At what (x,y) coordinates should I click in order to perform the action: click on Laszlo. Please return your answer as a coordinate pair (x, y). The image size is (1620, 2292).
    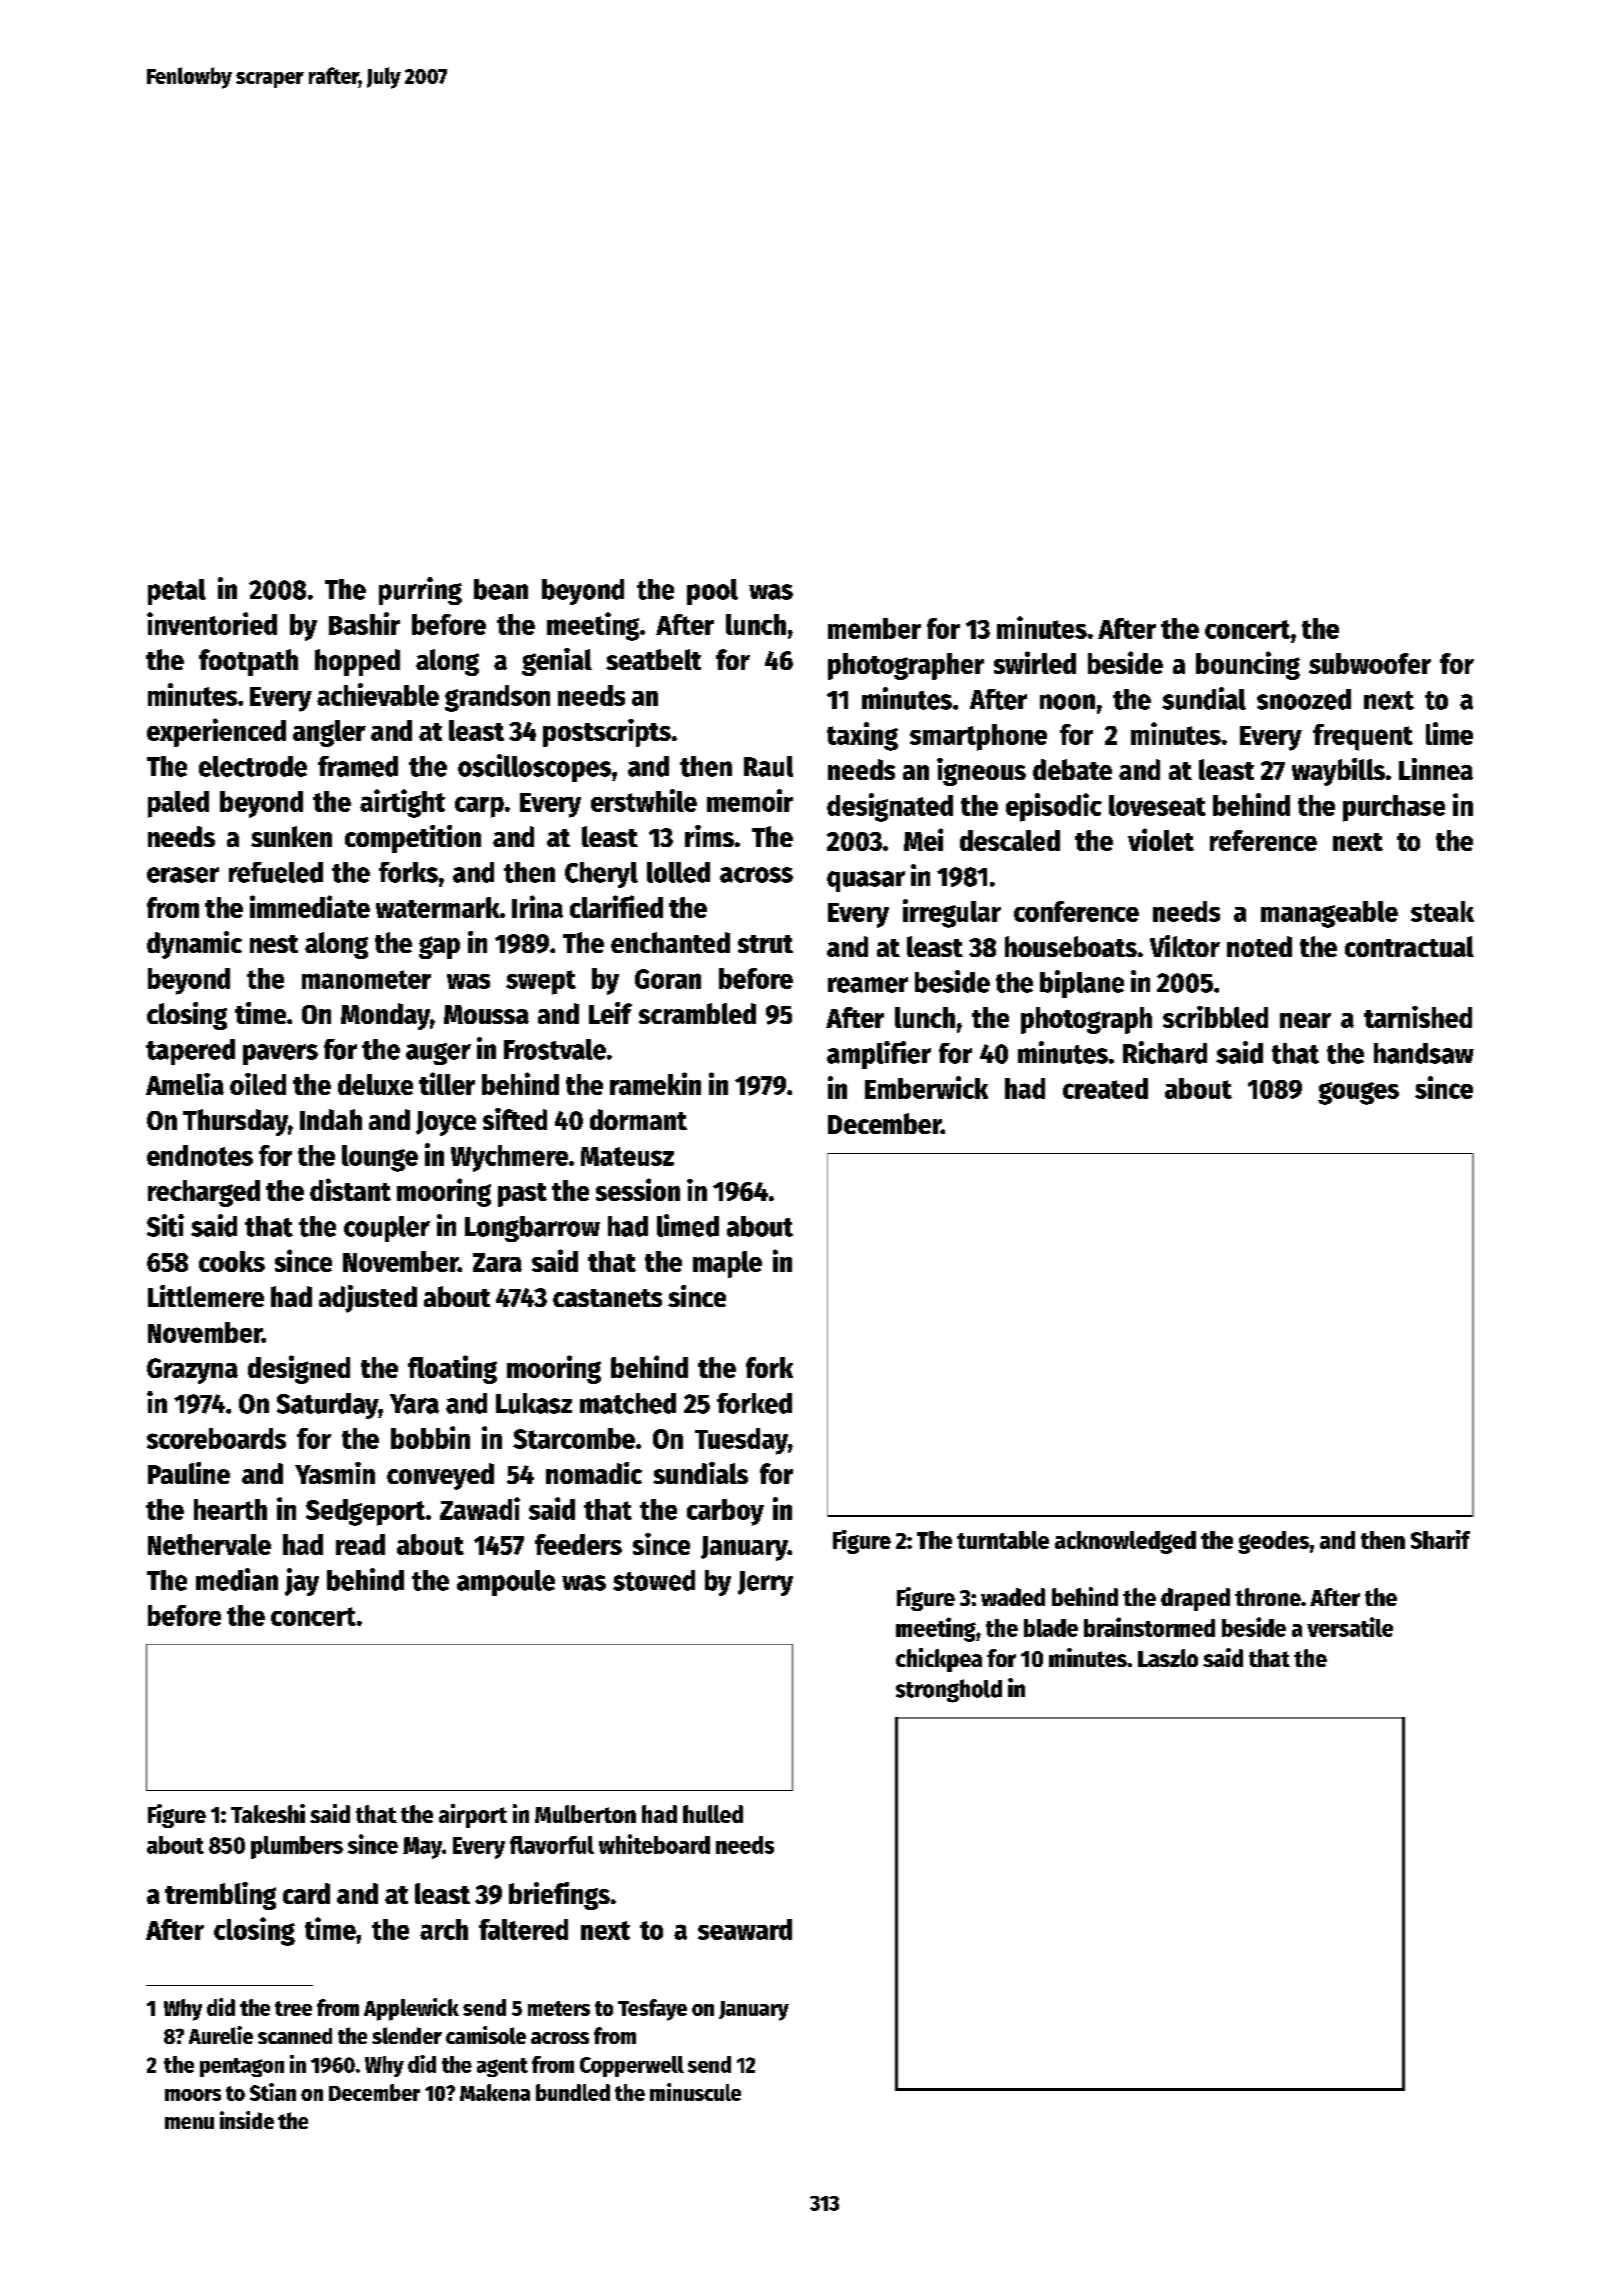
    Looking at the image, I should click on (1168, 1658).
